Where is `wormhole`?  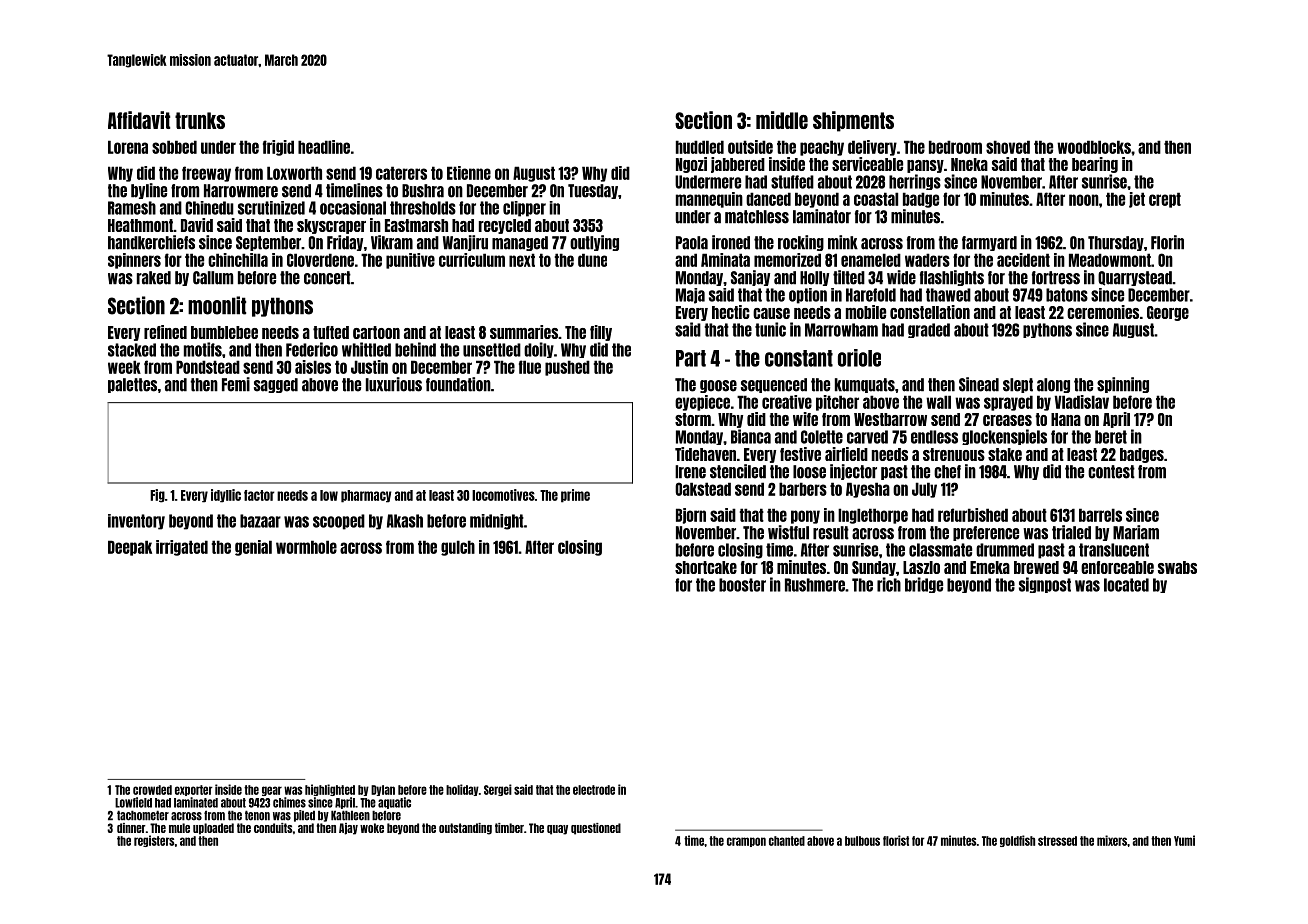 wormhole is located at coordinates (306, 547).
